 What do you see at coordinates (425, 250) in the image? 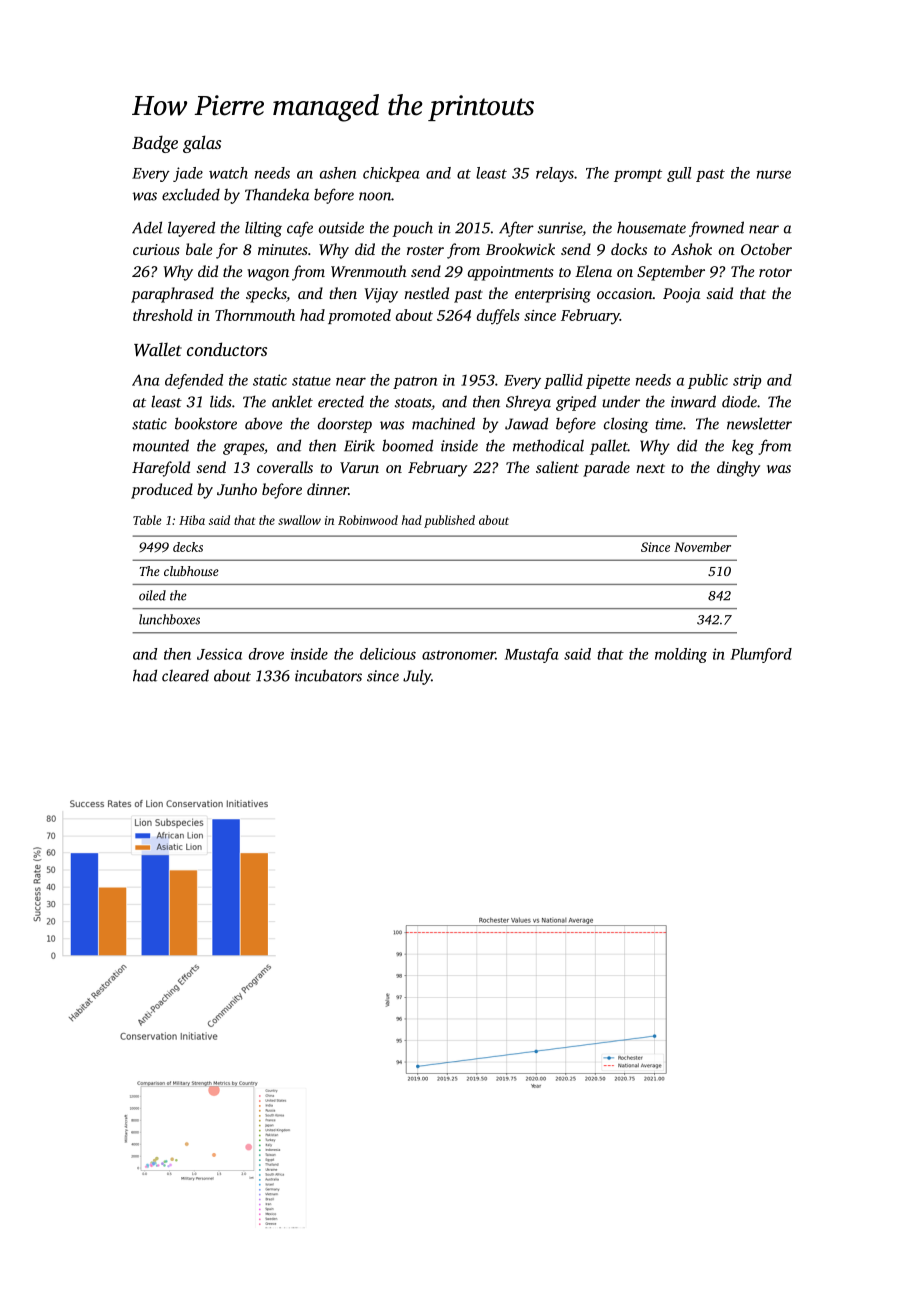
I see `roster` at bounding box center [425, 250].
